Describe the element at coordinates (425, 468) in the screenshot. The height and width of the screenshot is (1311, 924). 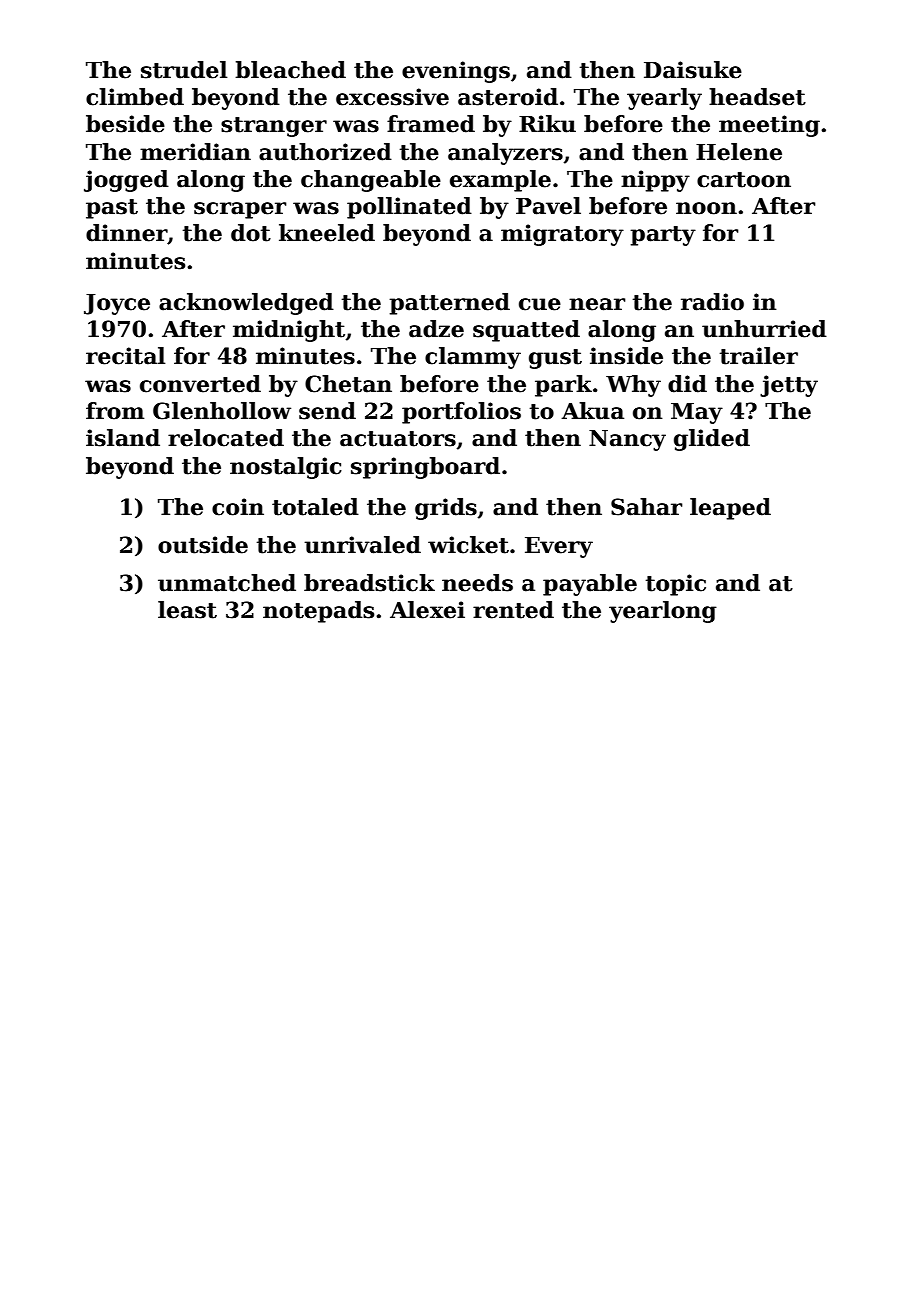
I see `springboard` at that location.
